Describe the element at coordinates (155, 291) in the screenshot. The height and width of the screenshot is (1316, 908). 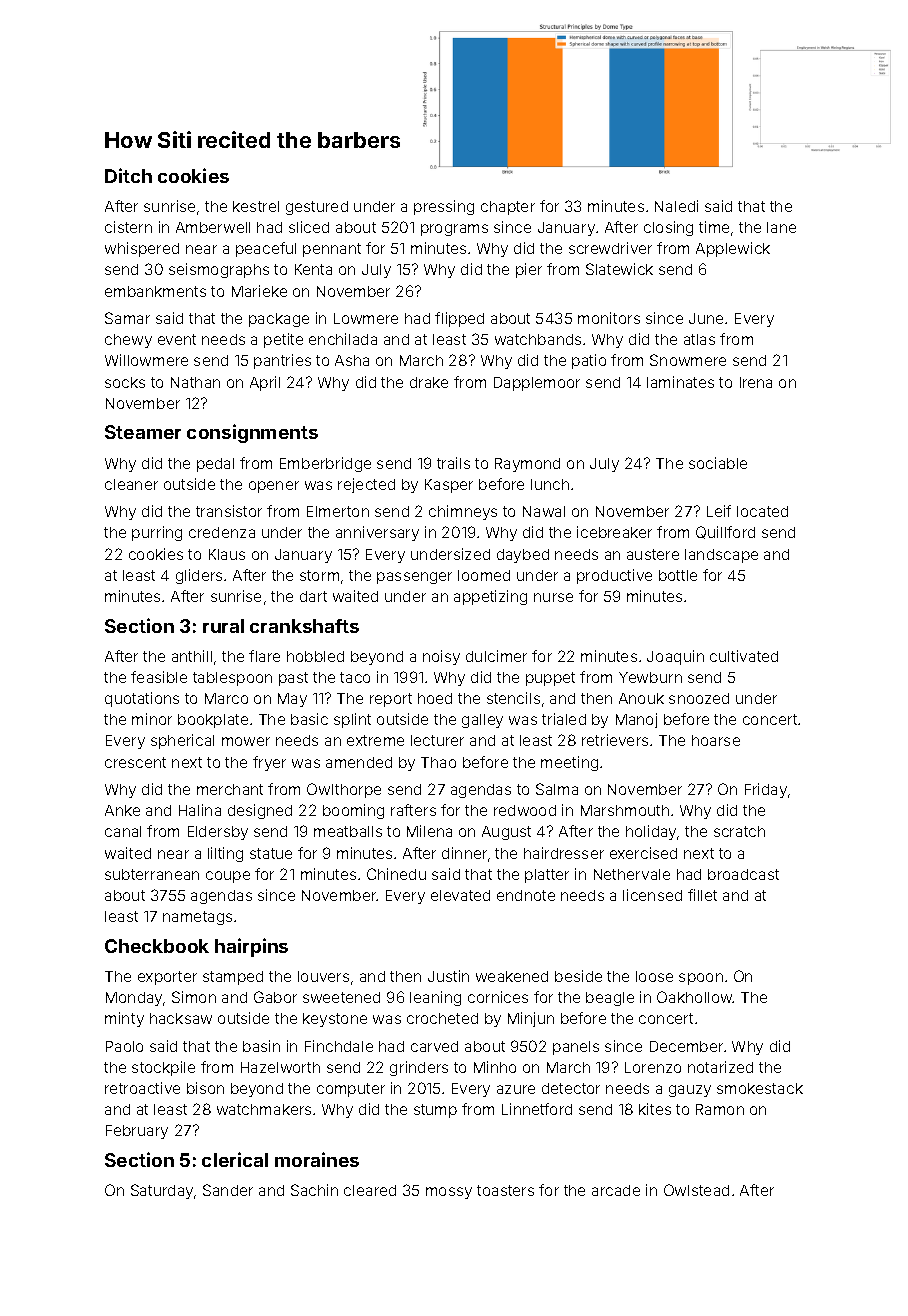
I see `embankments` at that location.
